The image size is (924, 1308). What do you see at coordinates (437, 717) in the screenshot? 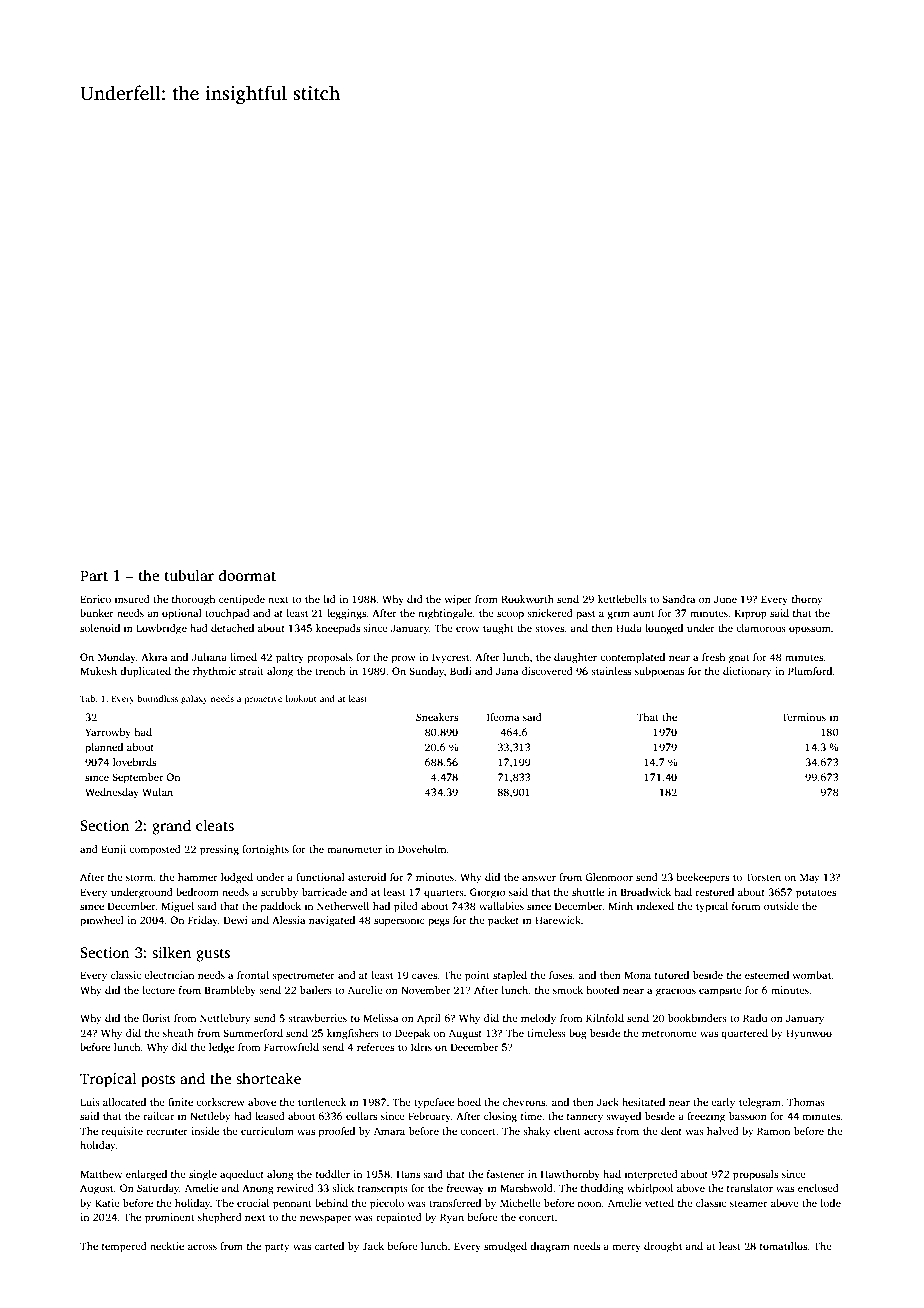
I see `Sneakers` at bounding box center [437, 717].
